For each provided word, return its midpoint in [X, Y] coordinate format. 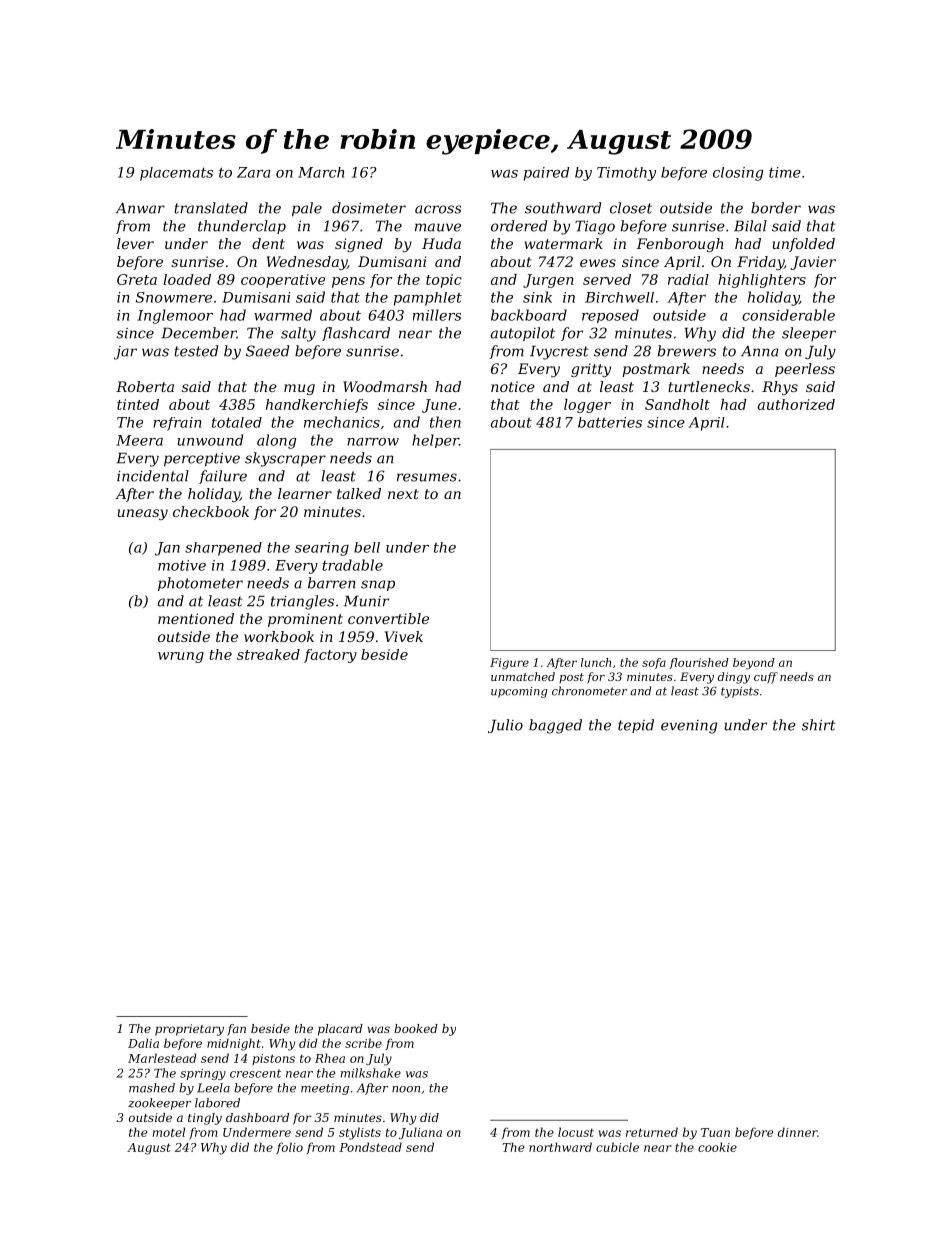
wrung [181, 657]
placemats [176, 174]
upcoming [519, 692]
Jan [167, 549]
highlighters [762, 281]
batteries [610, 422]
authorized [796, 404]
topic [444, 281]
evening [689, 727]
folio [289, 1148]
